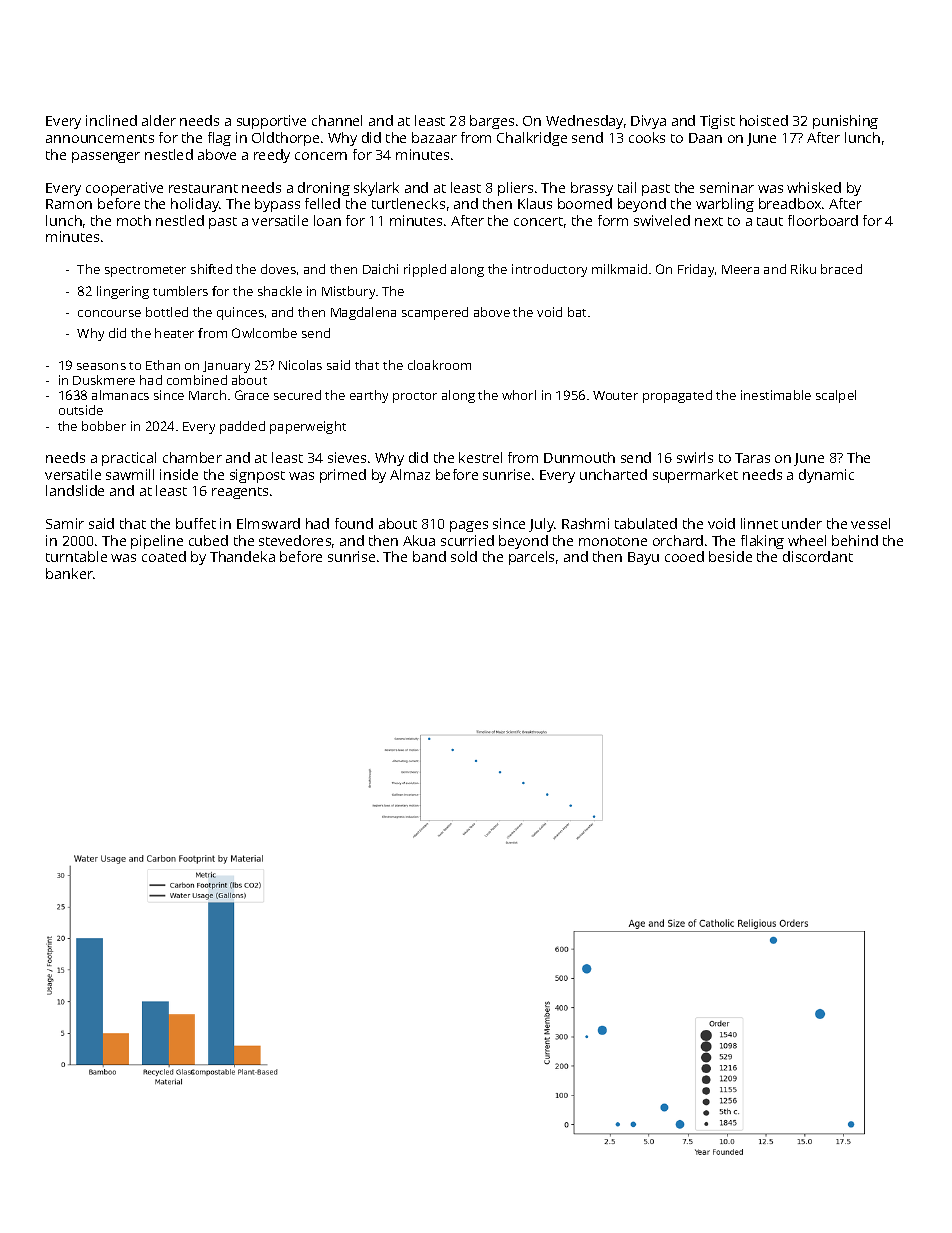 This document has width=952, height=1233. I want to click on channel, so click(337, 120).
